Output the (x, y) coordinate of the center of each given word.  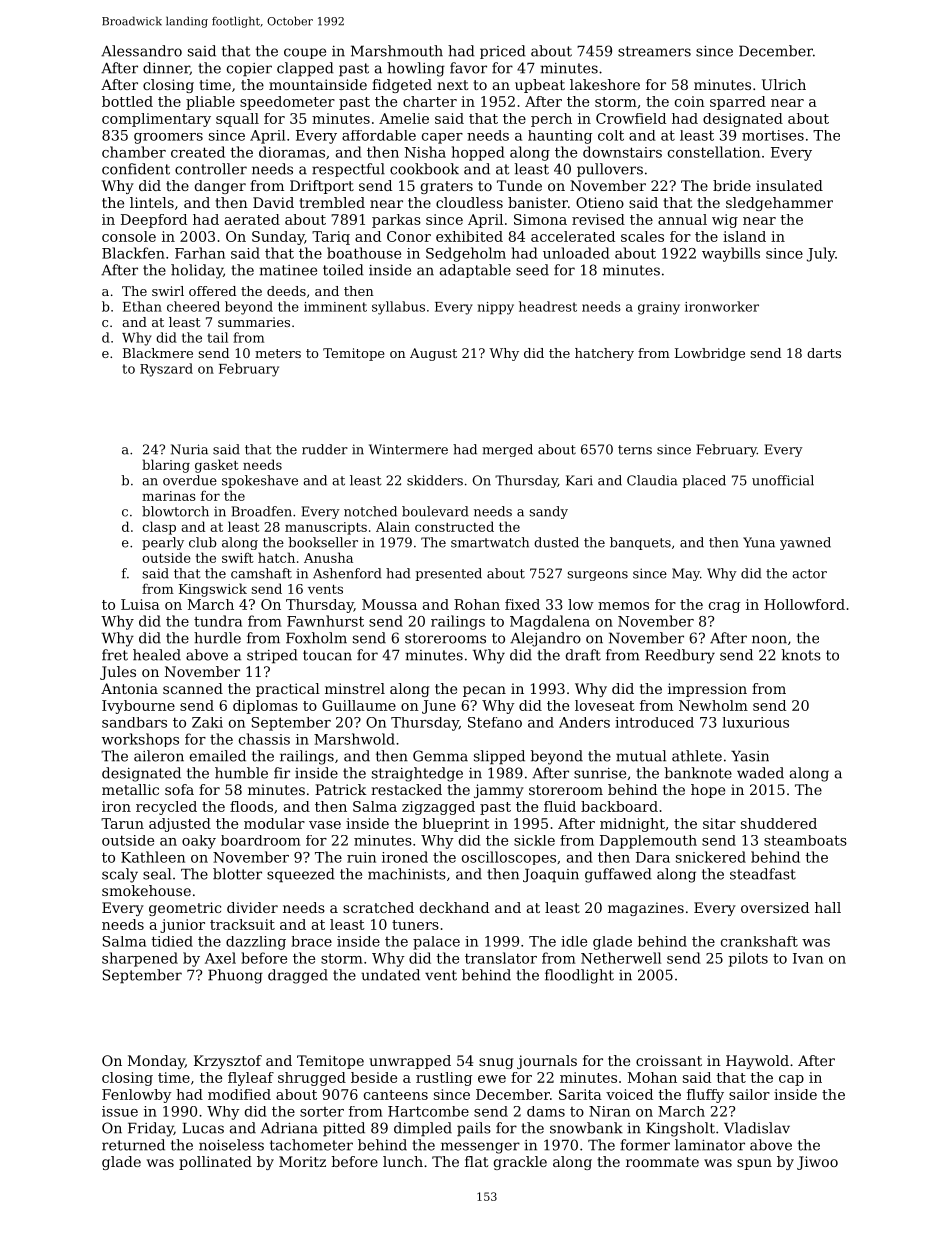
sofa (179, 789)
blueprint (456, 825)
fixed (522, 604)
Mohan (652, 1077)
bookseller (323, 542)
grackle (520, 1163)
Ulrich (784, 84)
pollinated (215, 1163)
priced (503, 52)
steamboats (805, 840)
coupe (305, 53)
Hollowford (804, 604)
